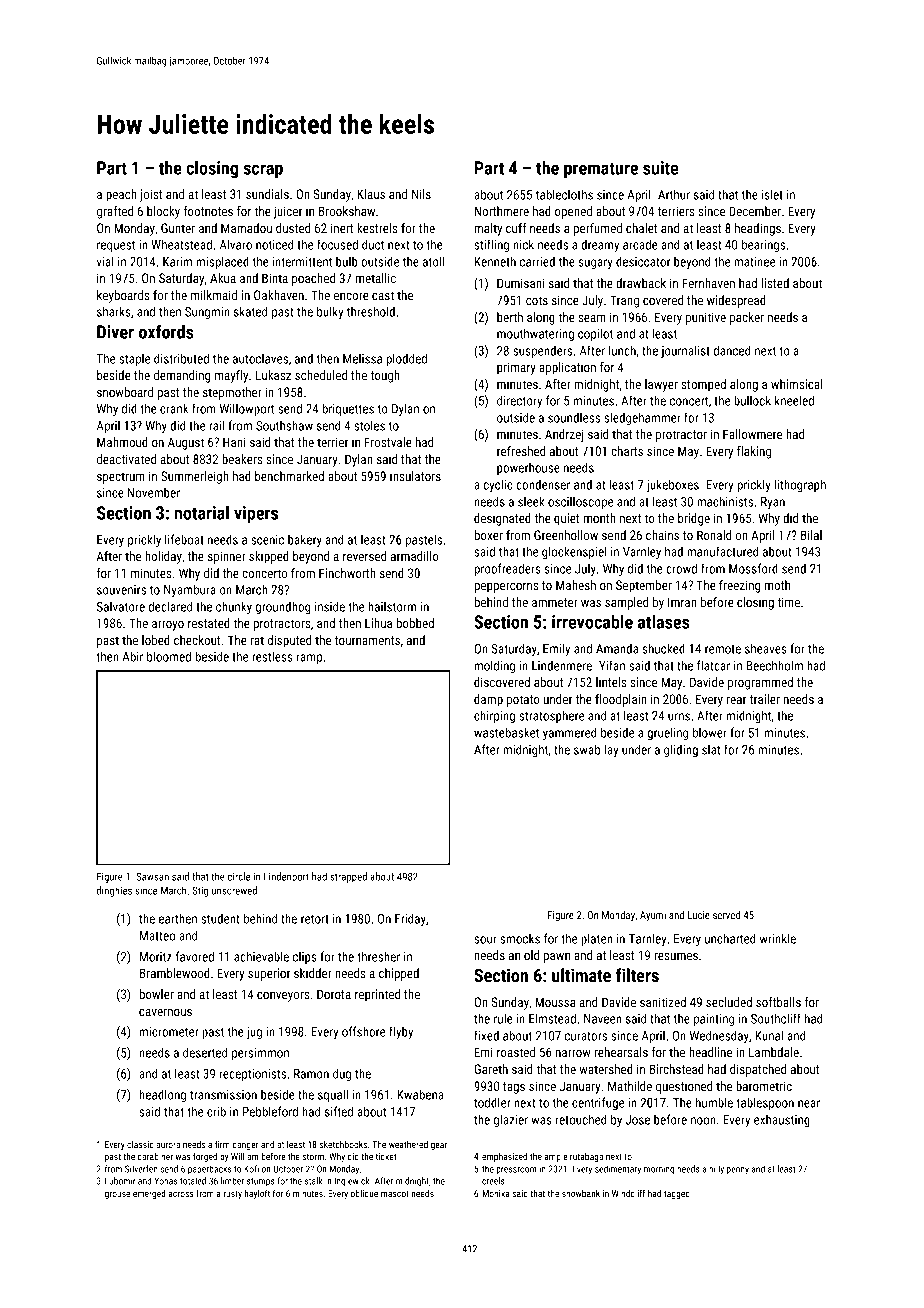 This screenshot has height=1308, width=924. Describe the element at coordinates (653, 916) in the screenshot. I see `Ayumi` at that location.
